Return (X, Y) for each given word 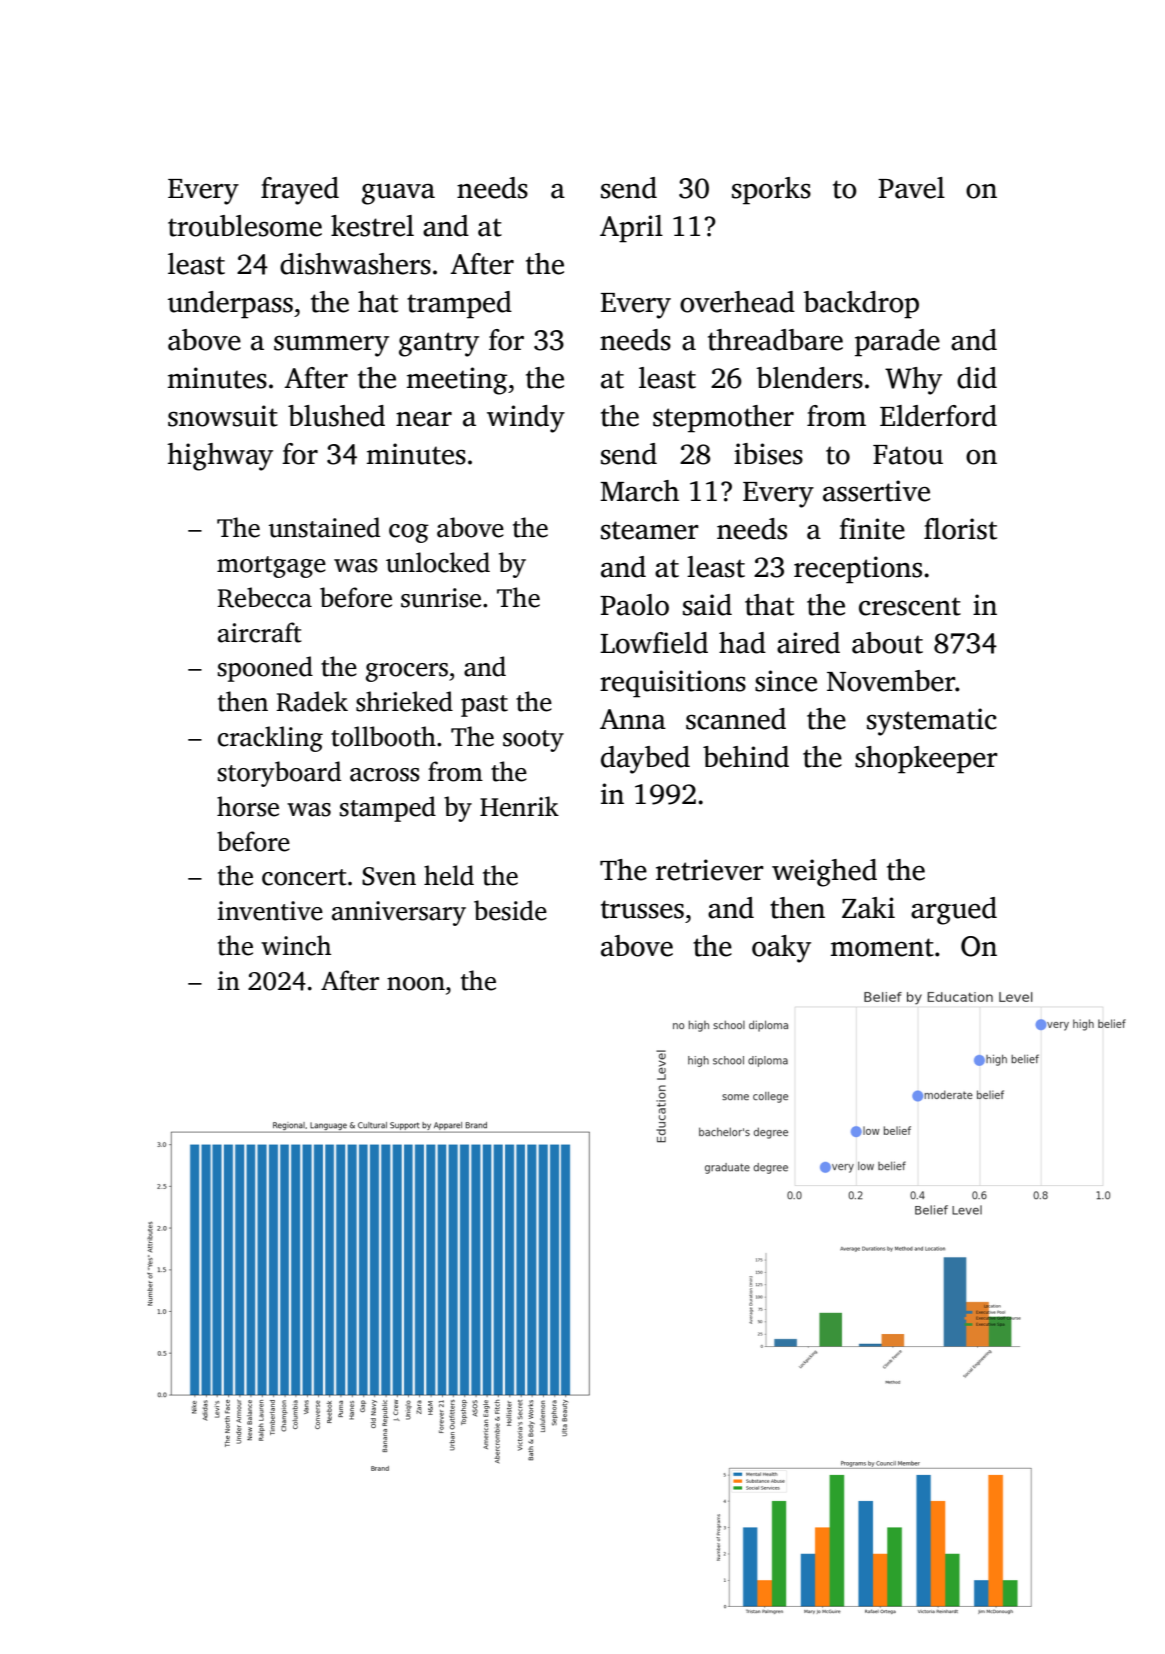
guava (398, 194)
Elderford (938, 416)
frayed (300, 191)
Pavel (911, 188)
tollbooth (383, 736)
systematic (932, 722)
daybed (645, 760)
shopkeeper (926, 760)
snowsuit (223, 416)
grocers (407, 672)
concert (304, 877)
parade (897, 343)
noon (416, 984)
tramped (459, 305)
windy (526, 419)
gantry (439, 344)
